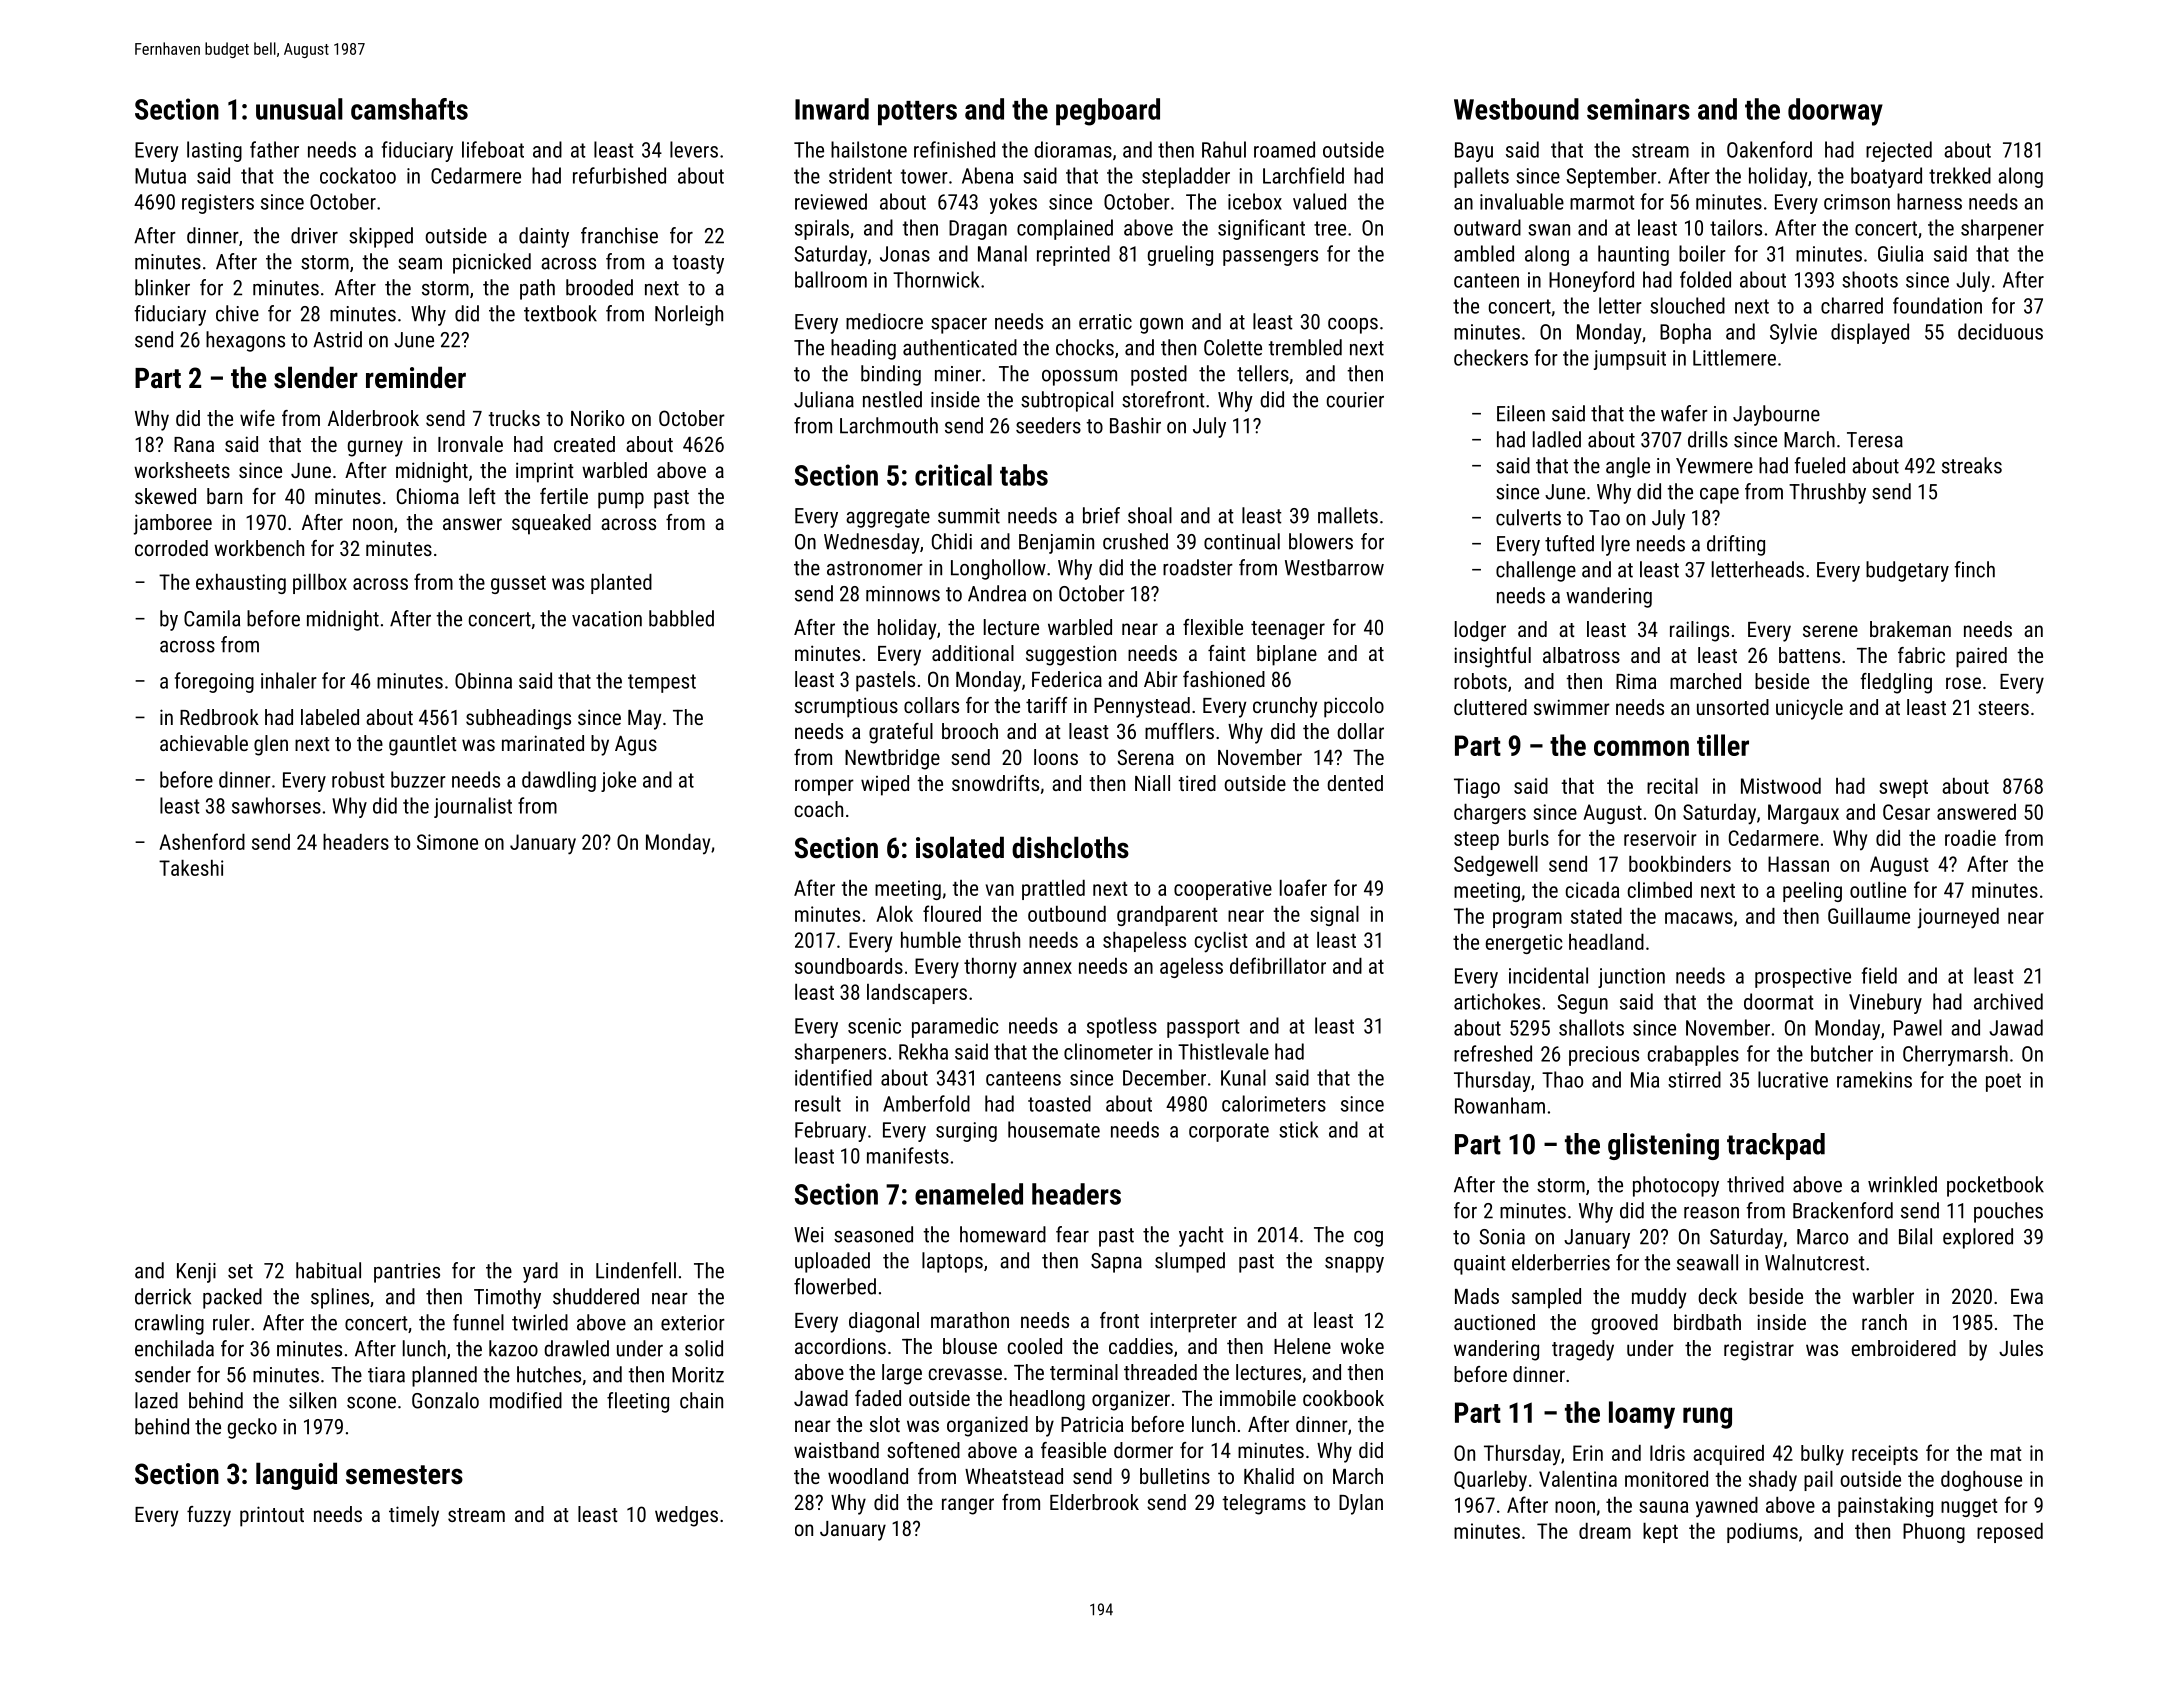 The height and width of the screenshot is (1683, 2178). I want to click on roadie, so click(1970, 838).
